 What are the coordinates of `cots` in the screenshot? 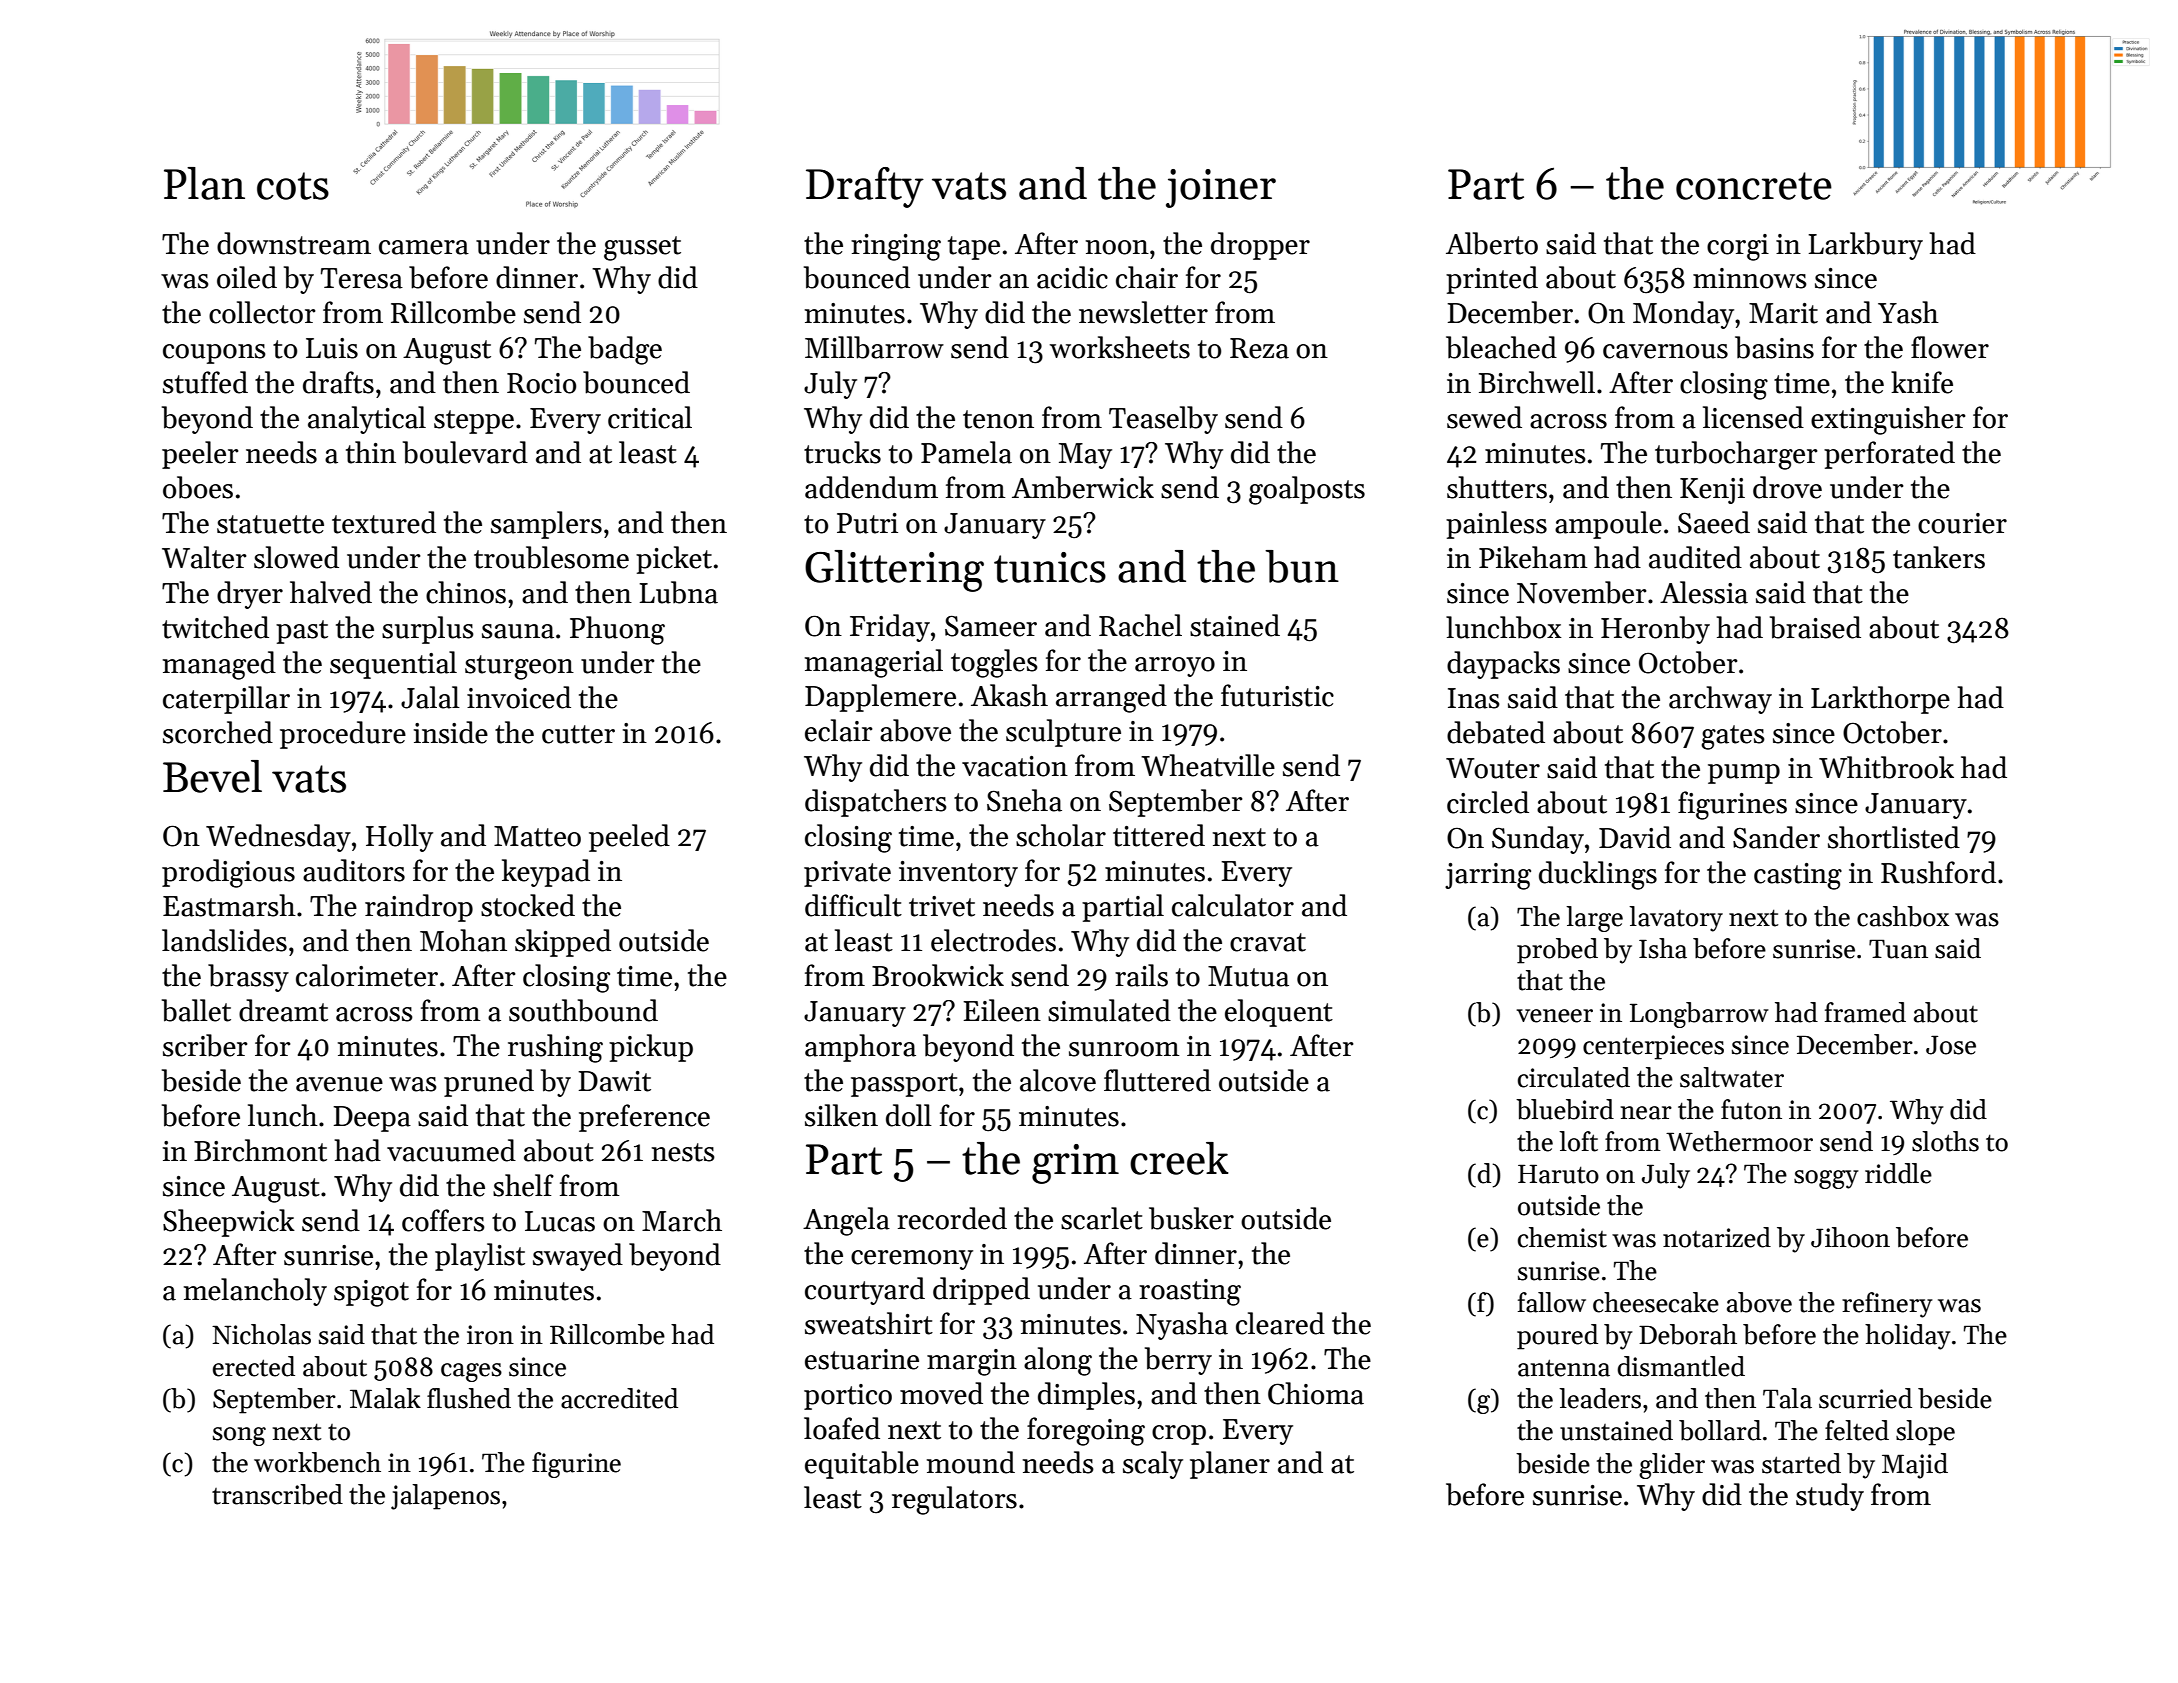 It's located at (293, 186).
